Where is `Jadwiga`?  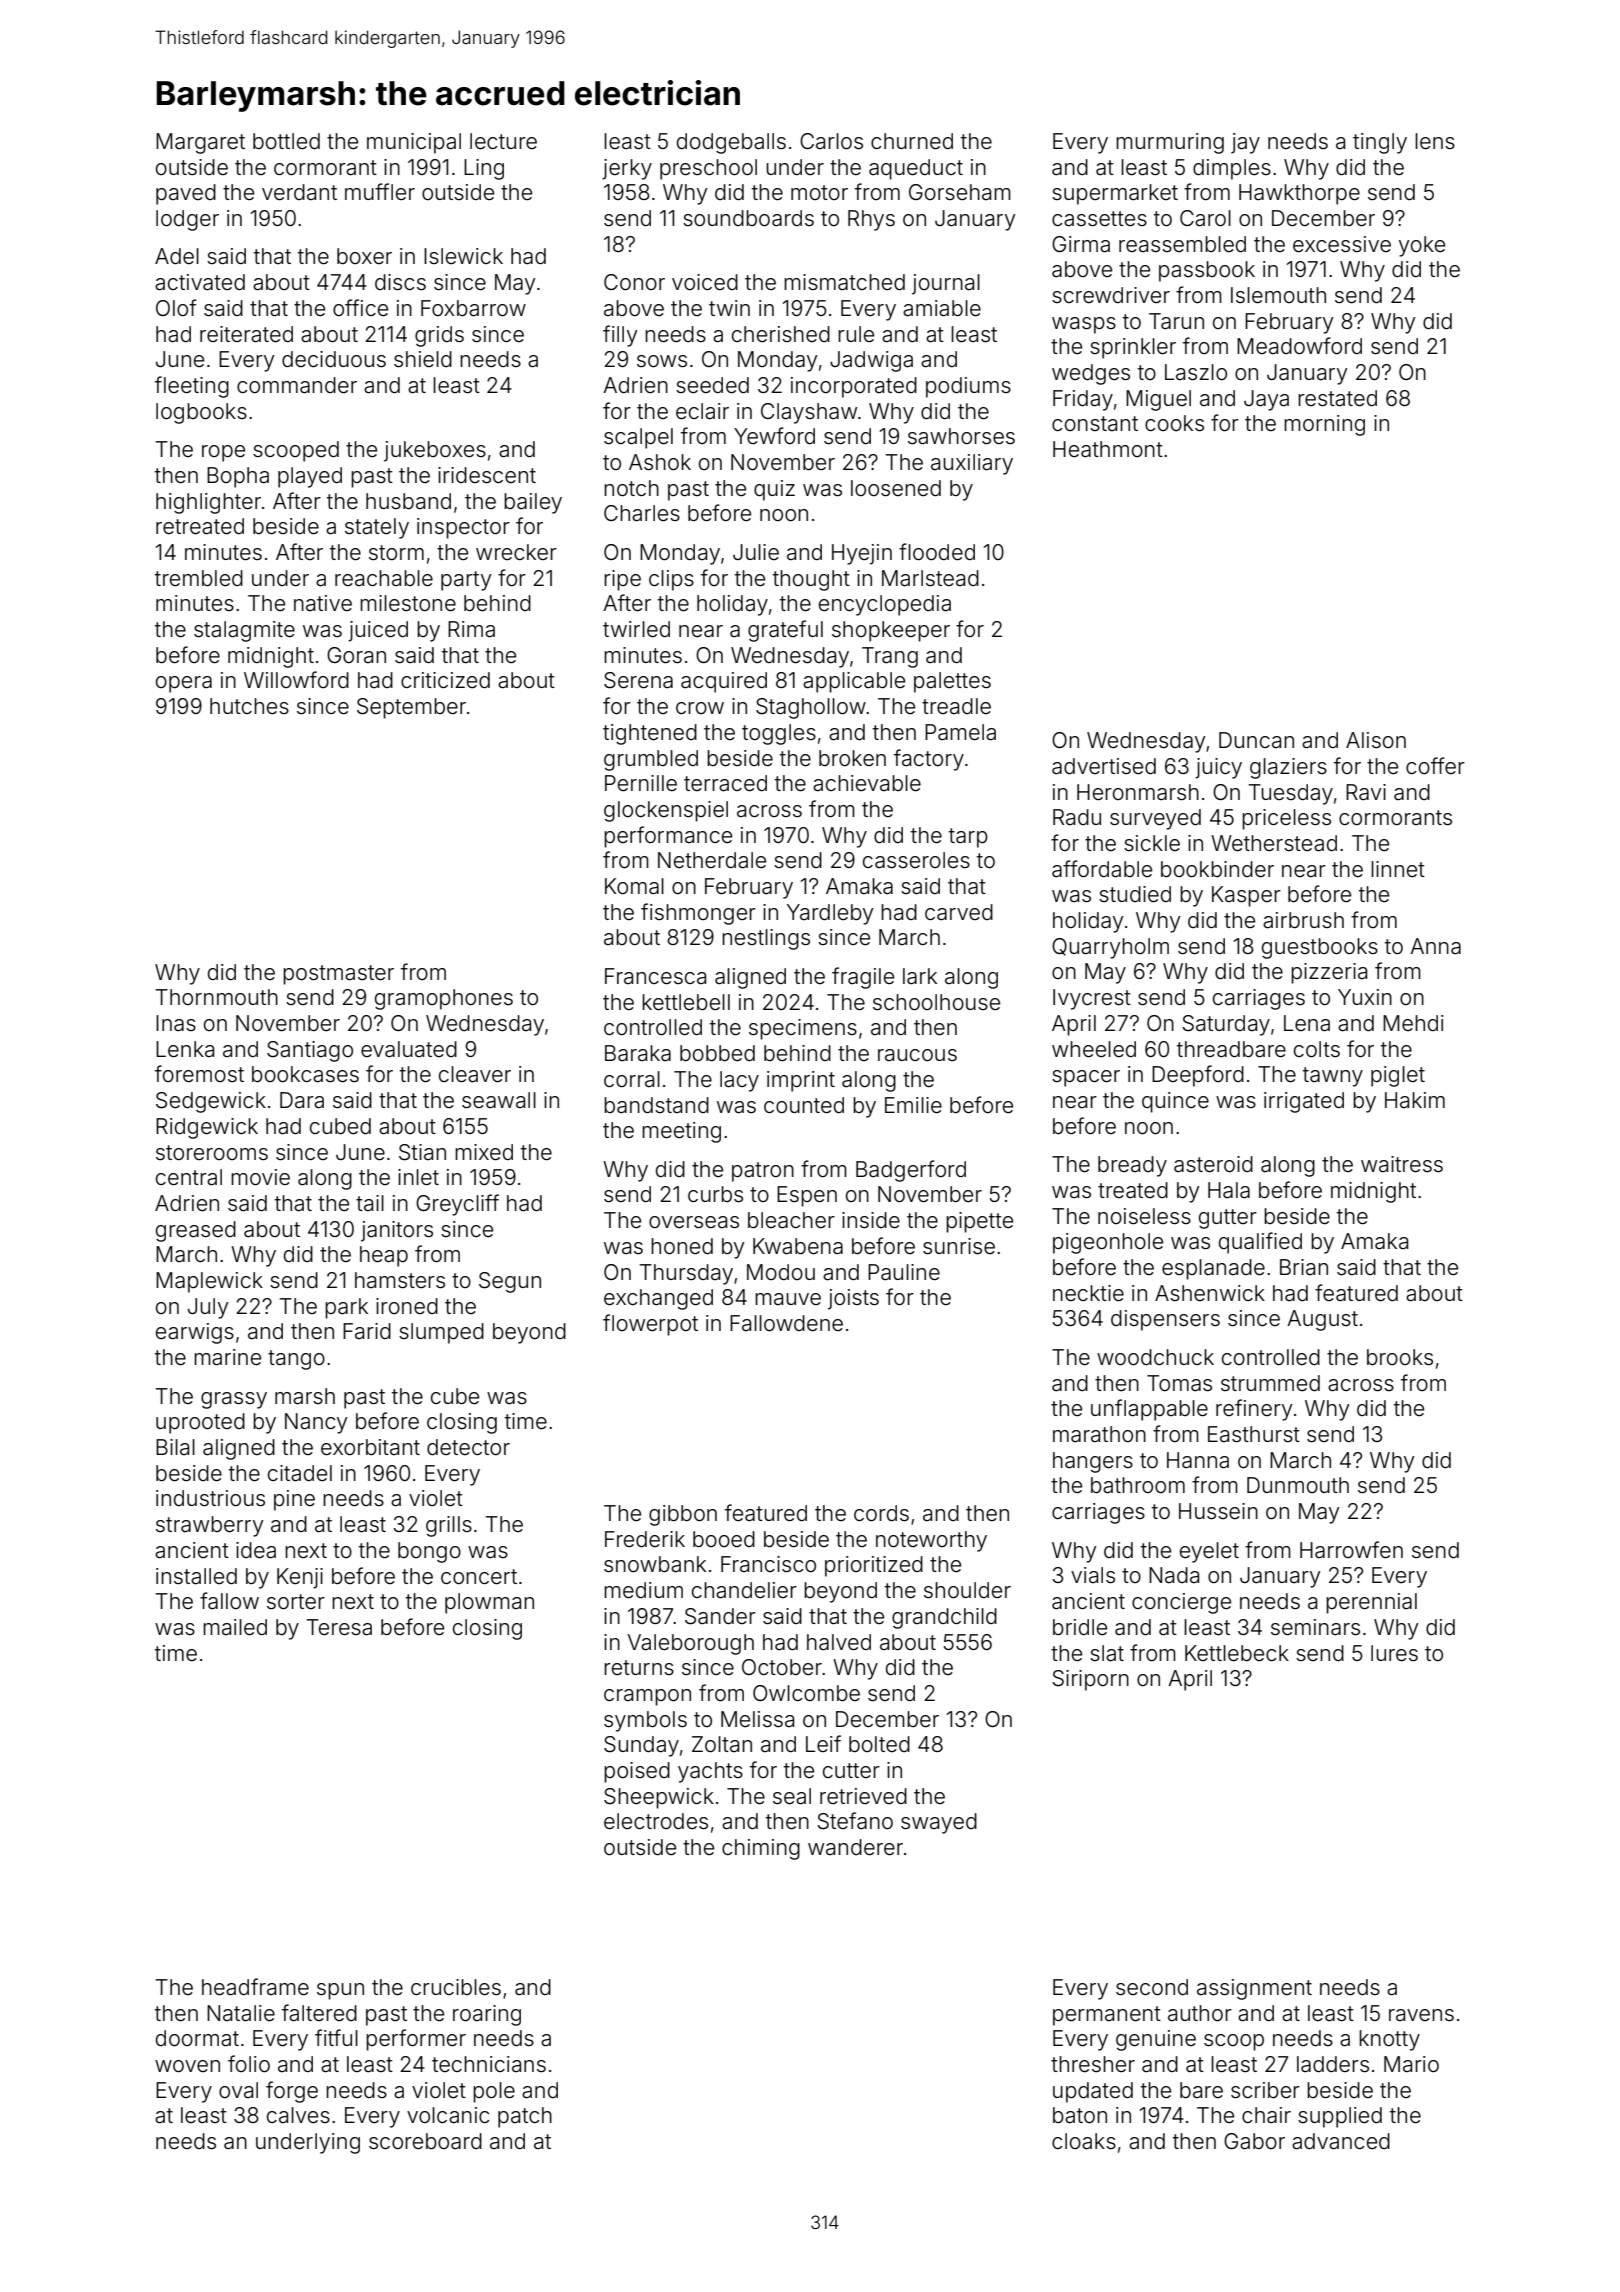 Jadwiga is located at coordinates (871, 361).
